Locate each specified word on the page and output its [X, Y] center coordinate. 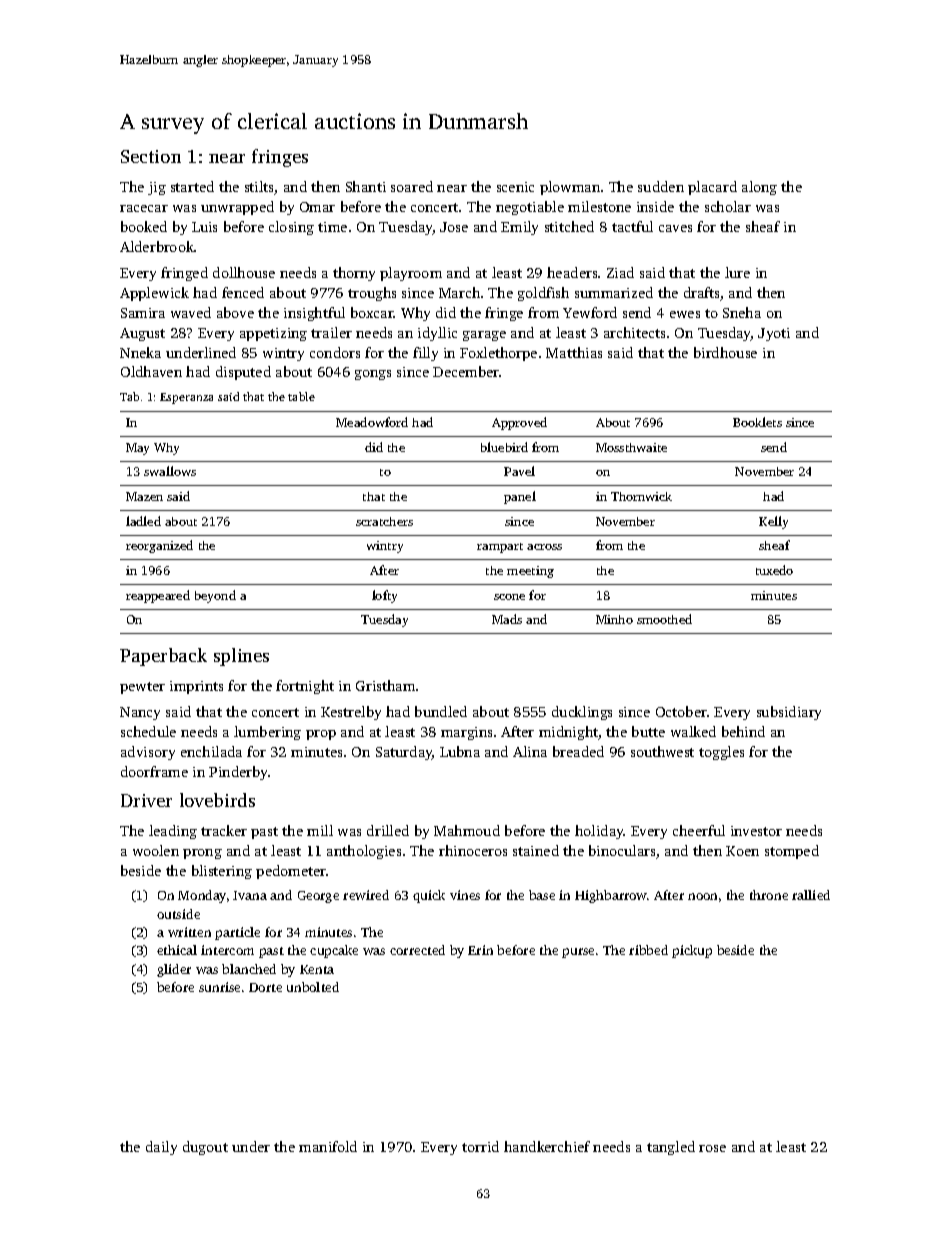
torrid [480, 1146]
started [192, 186]
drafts [701, 292]
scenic [515, 187]
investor [756, 831]
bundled [441, 711]
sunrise [219, 987]
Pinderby [238, 773]
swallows [170, 471]
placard [712, 188]
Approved [519, 423]
